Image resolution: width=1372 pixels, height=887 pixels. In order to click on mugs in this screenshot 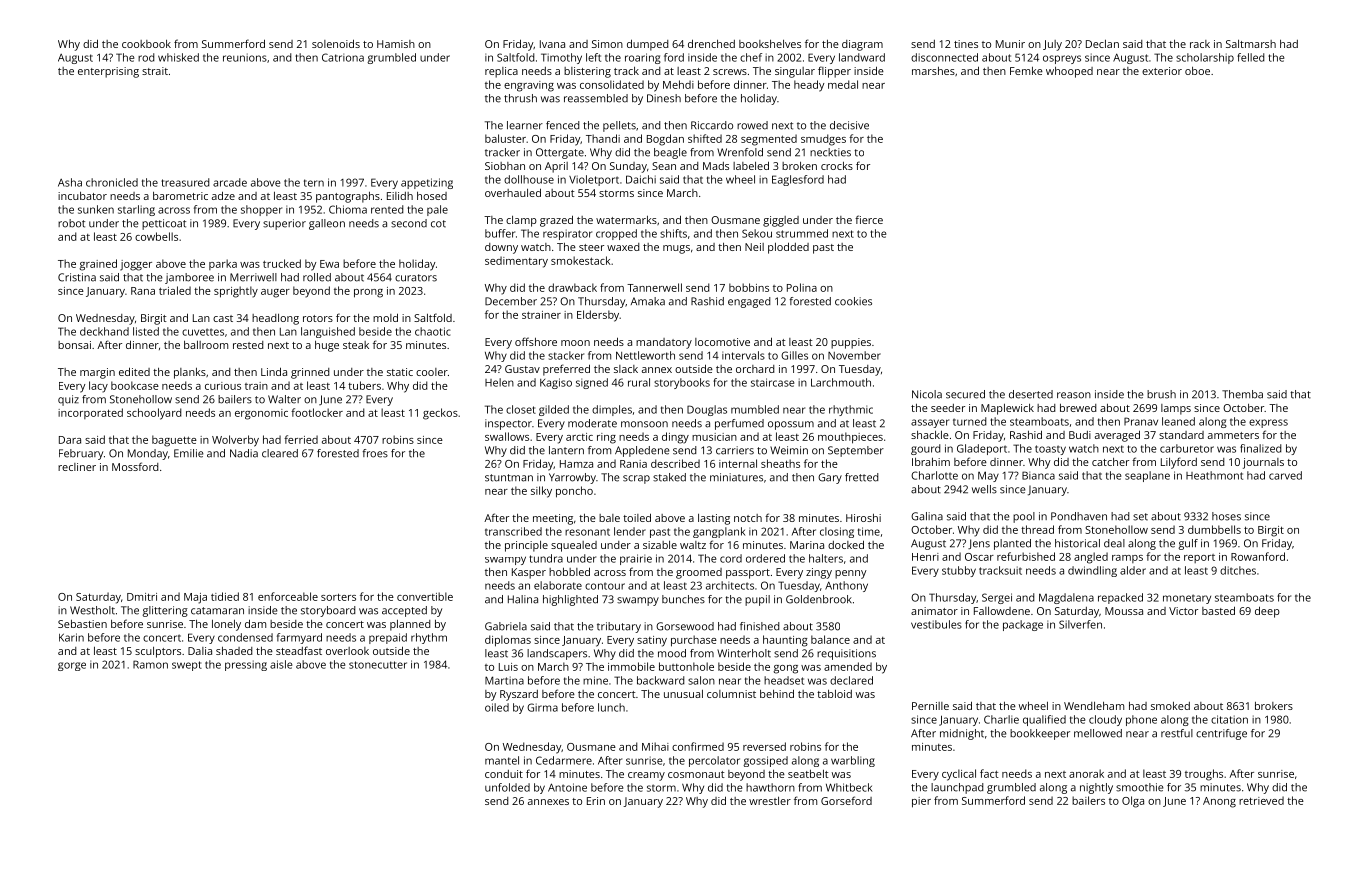, I will do `click(676, 249)`.
